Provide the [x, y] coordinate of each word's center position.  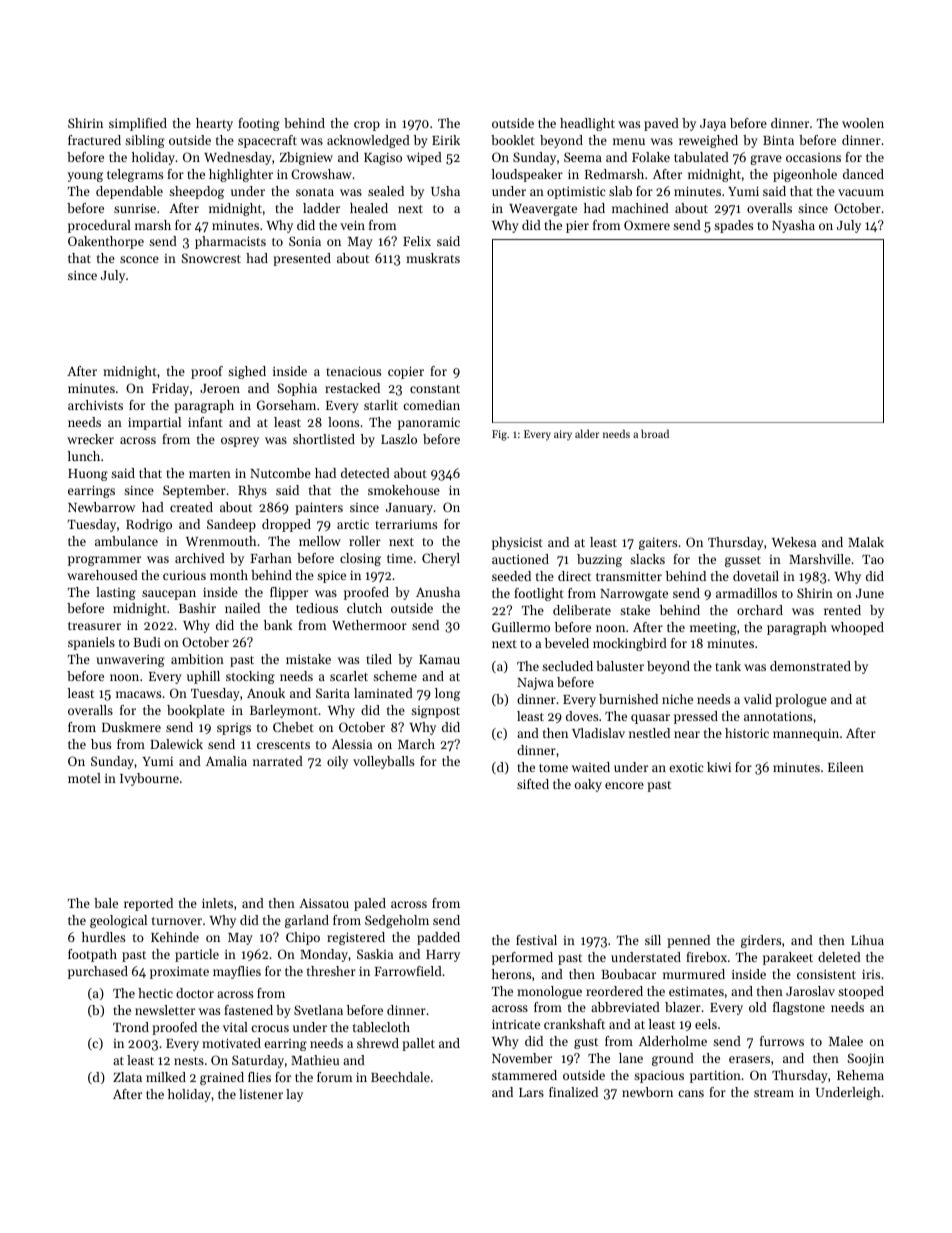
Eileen [846, 767]
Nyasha [793, 226]
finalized [573, 1092]
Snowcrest [211, 258]
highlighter [241, 175]
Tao [873, 559]
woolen [863, 123]
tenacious [353, 371]
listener [261, 1094]
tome [553, 768]
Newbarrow [101, 507]
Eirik [446, 140]
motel [84, 778]
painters [319, 508]
